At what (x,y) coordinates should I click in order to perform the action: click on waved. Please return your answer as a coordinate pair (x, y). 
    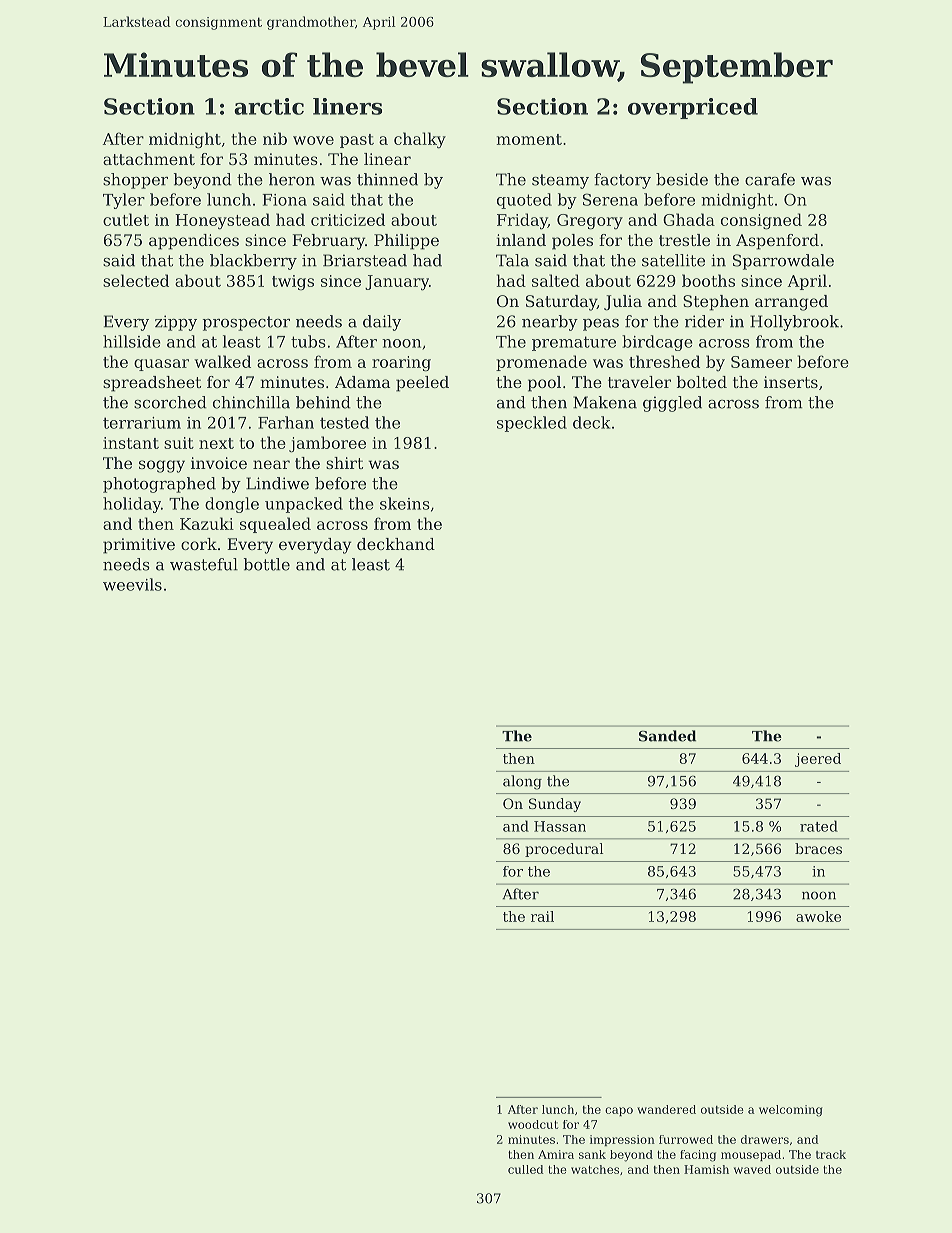
    Looking at the image, I should click on (752, 1169).
